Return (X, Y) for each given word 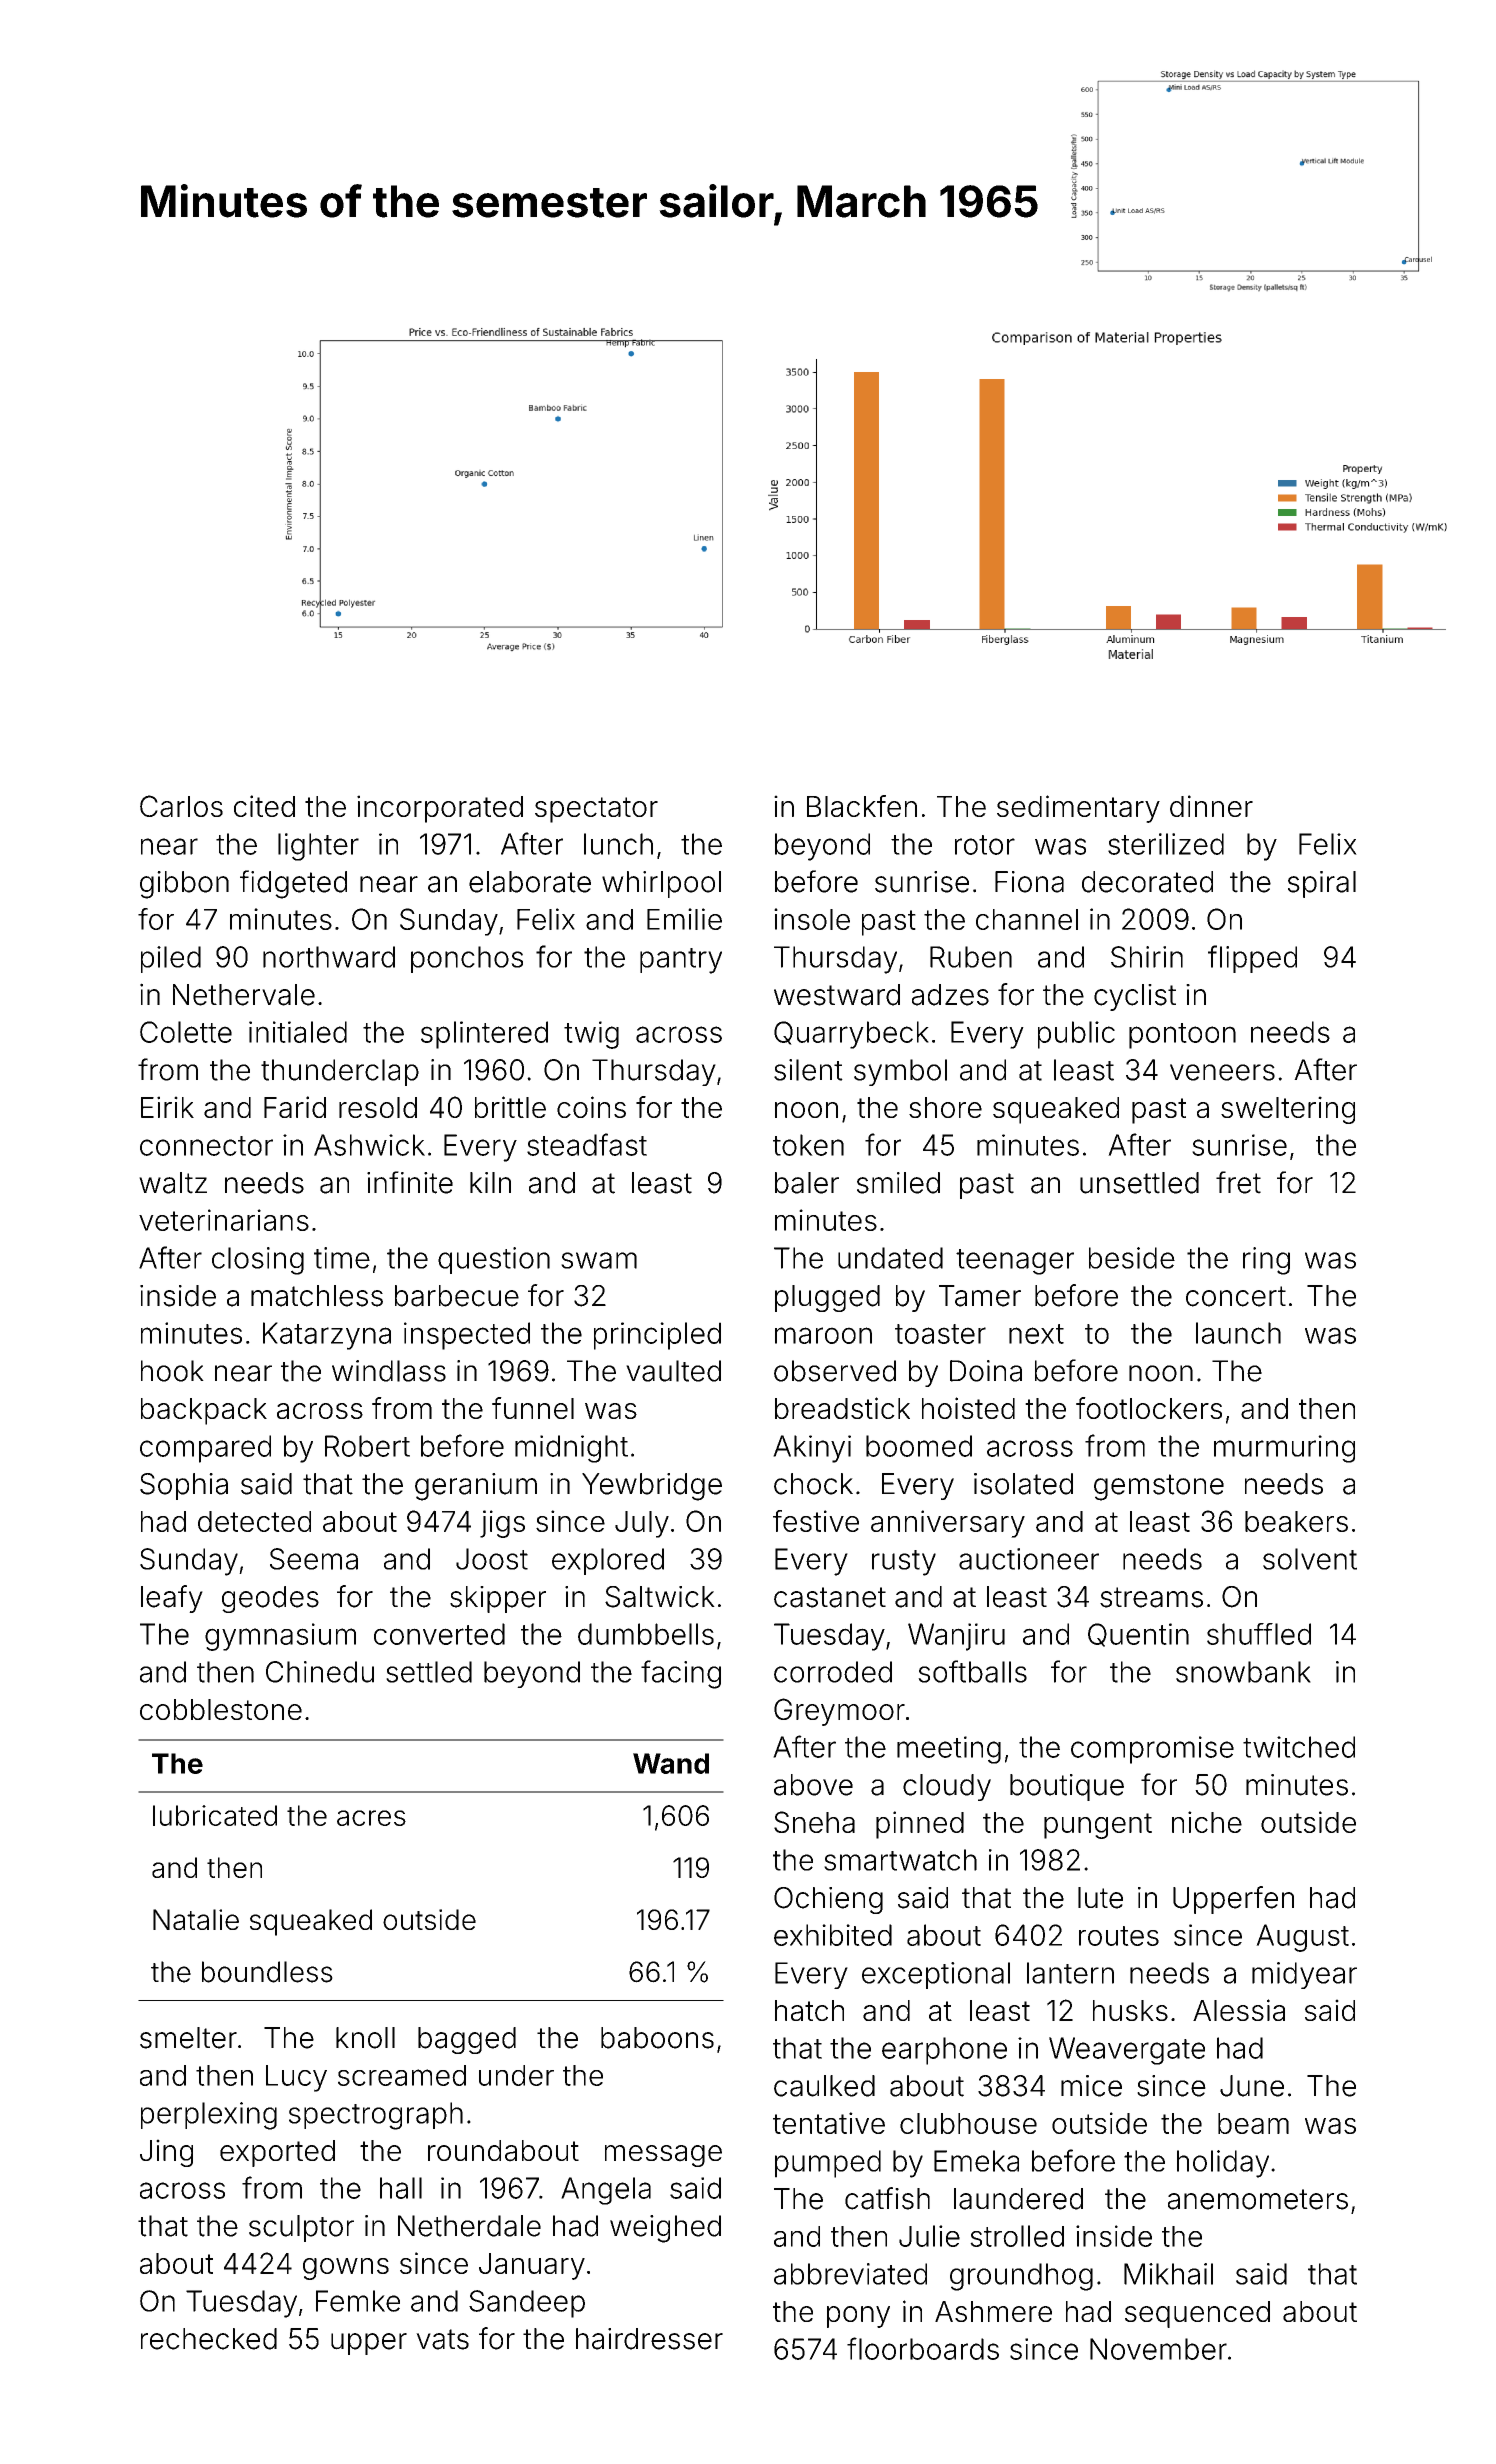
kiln (490, 1182)
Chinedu (320, 1672)
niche (1207, 1822)
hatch (809, 2010)
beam (1253, 2123)
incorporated (440, 809)
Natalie (196, 1919)
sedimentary (1078, 809)
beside (1132, 1258)
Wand (671, 1763)
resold (378, 1107)
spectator (596, 810)
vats (442, 2339)
